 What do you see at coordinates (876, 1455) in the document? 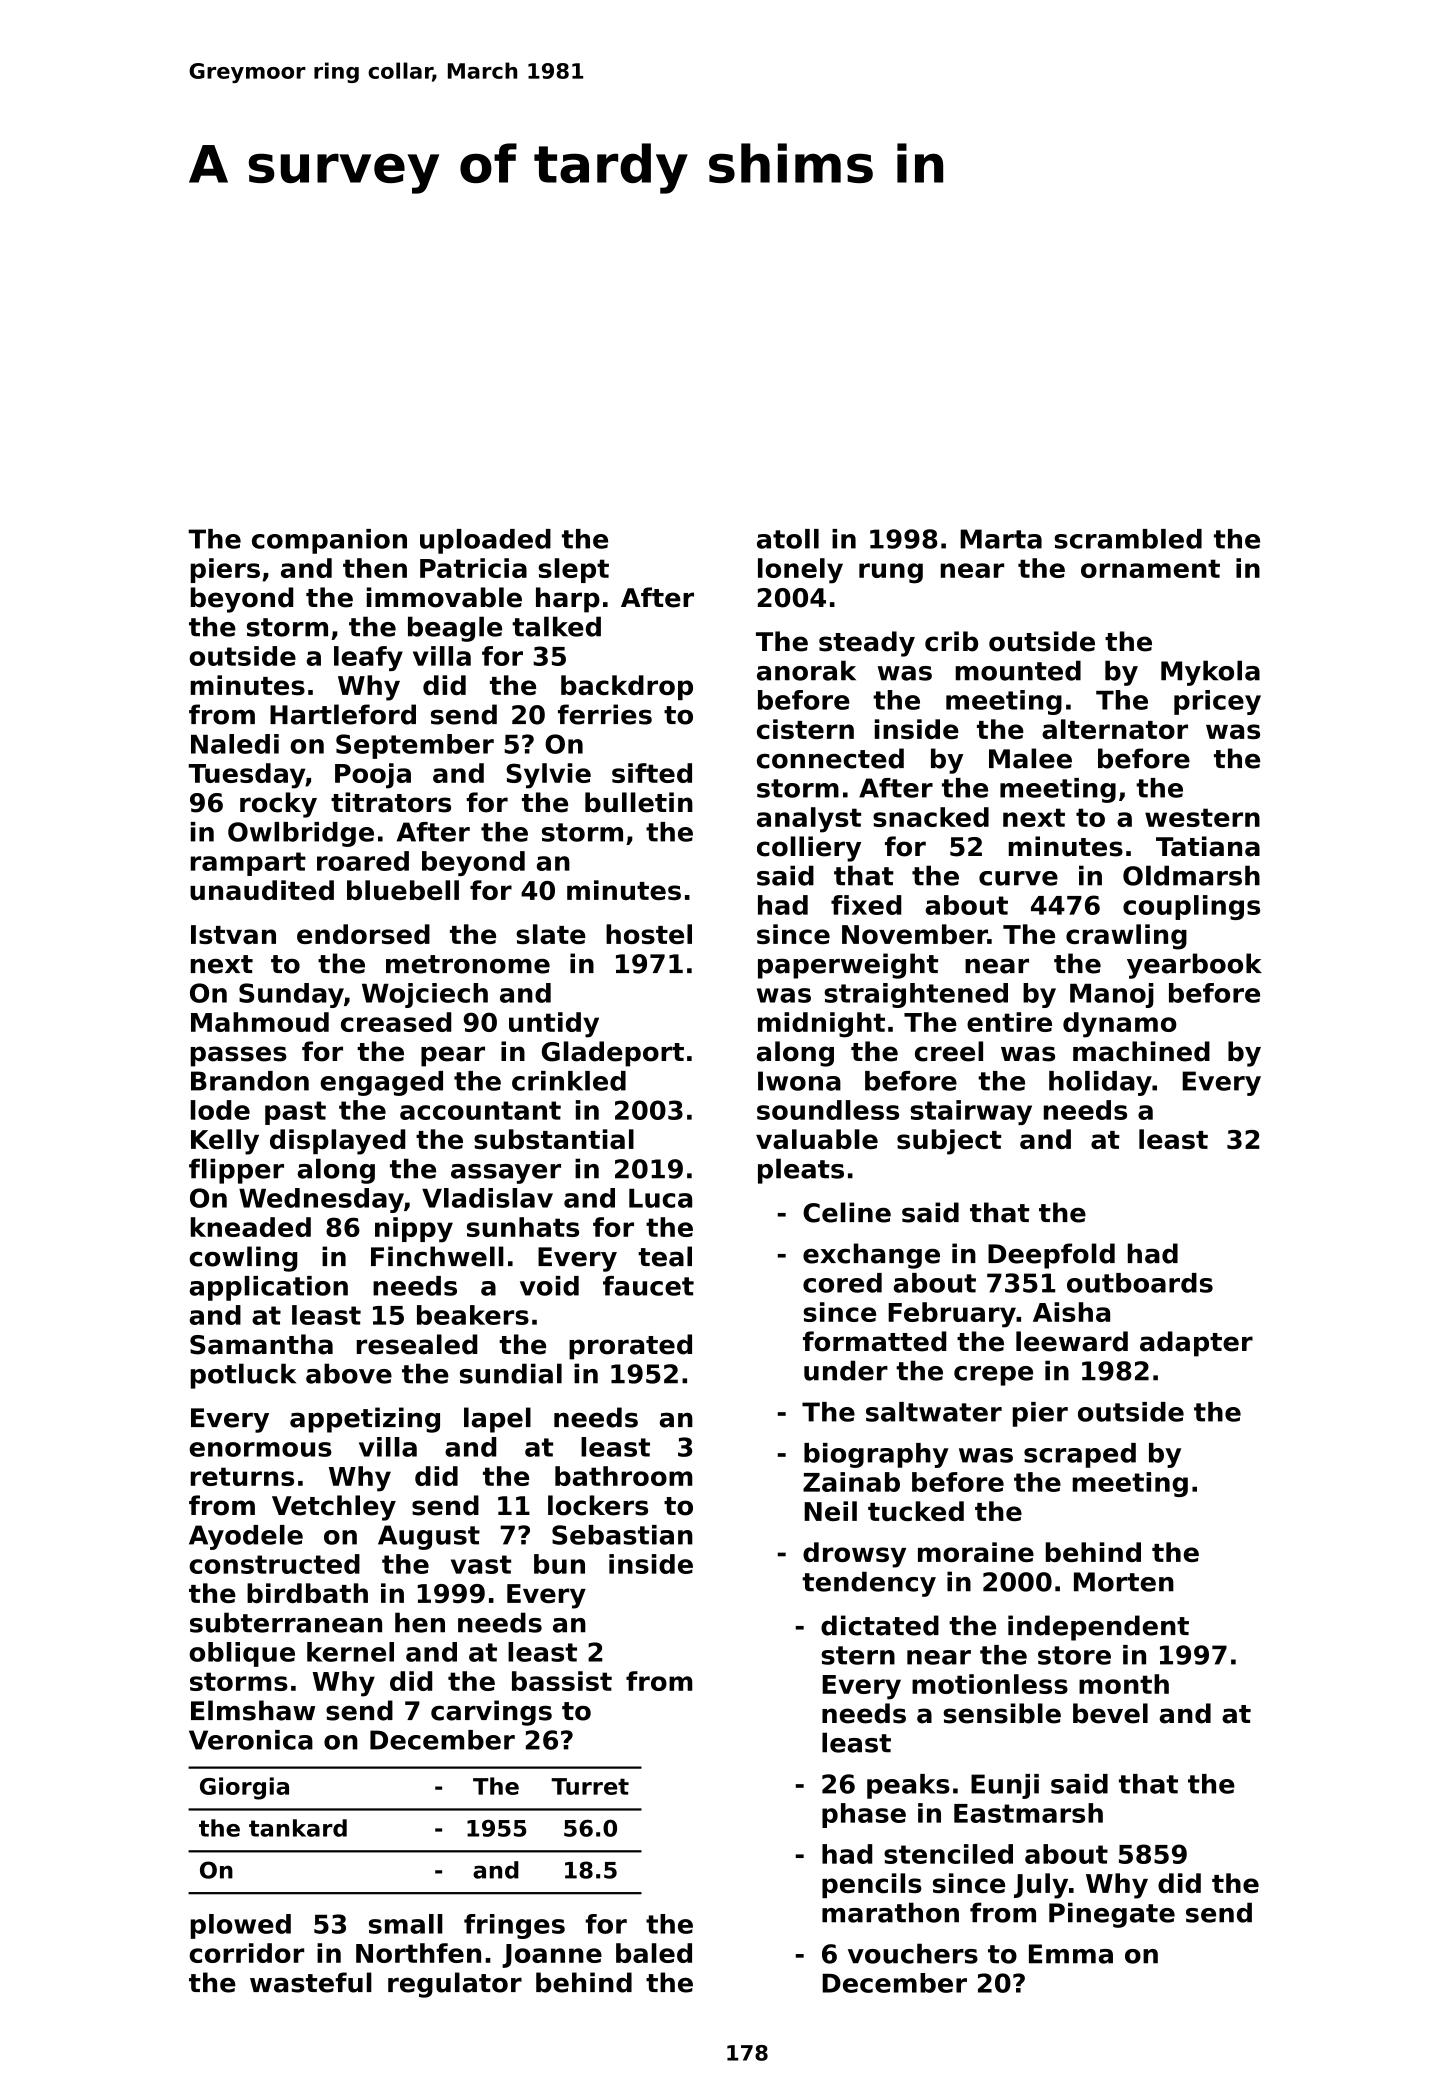
I see `biography` at bounding box center [876, 1455].
